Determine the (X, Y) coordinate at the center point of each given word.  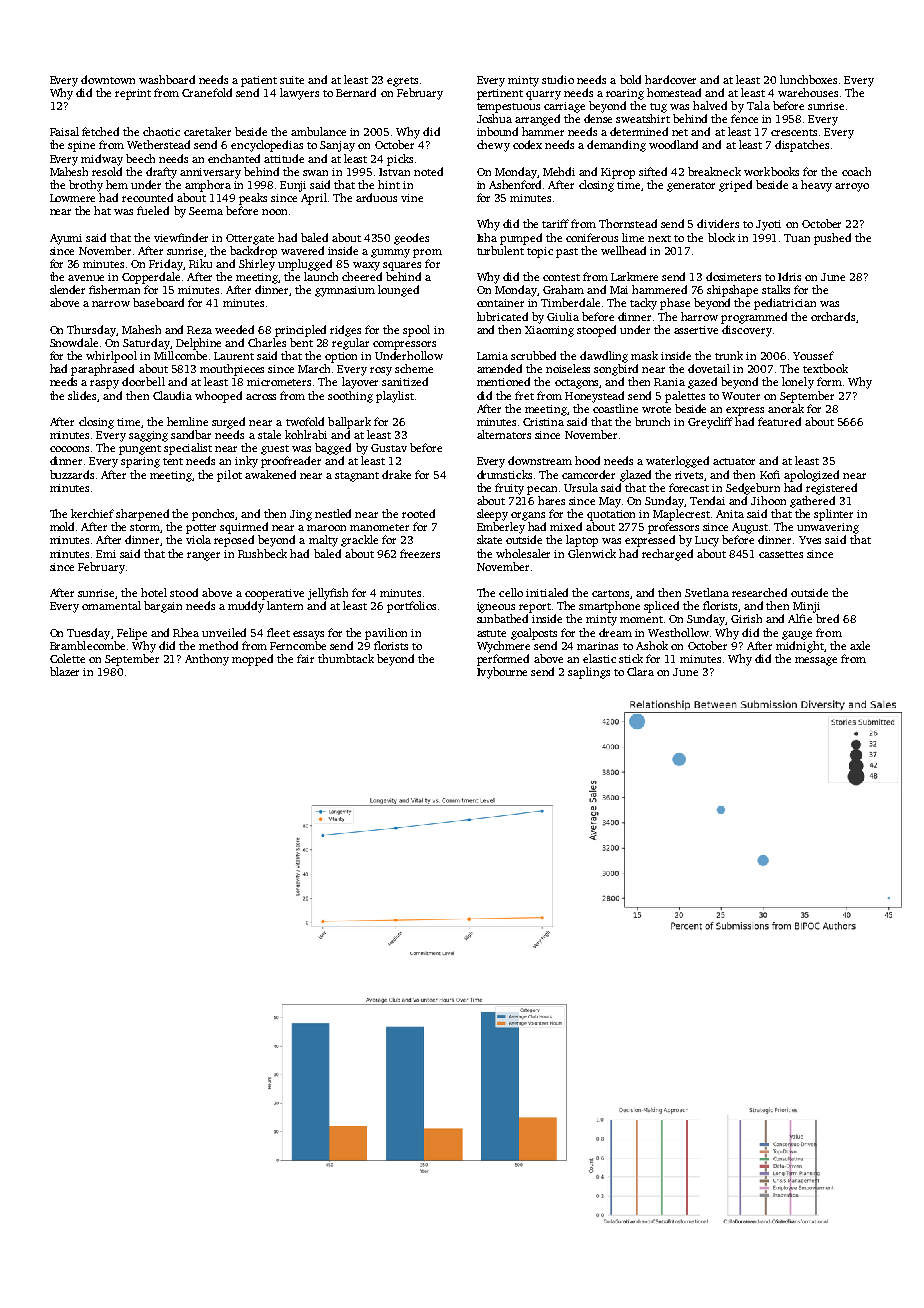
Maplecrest (681, 515)
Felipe (132, 634)
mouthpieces (232, 370)
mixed (566, 526)
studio (558, 79)
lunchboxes (808, 79)
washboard (167, 79)
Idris (789, 276)
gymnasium (345, 291)
